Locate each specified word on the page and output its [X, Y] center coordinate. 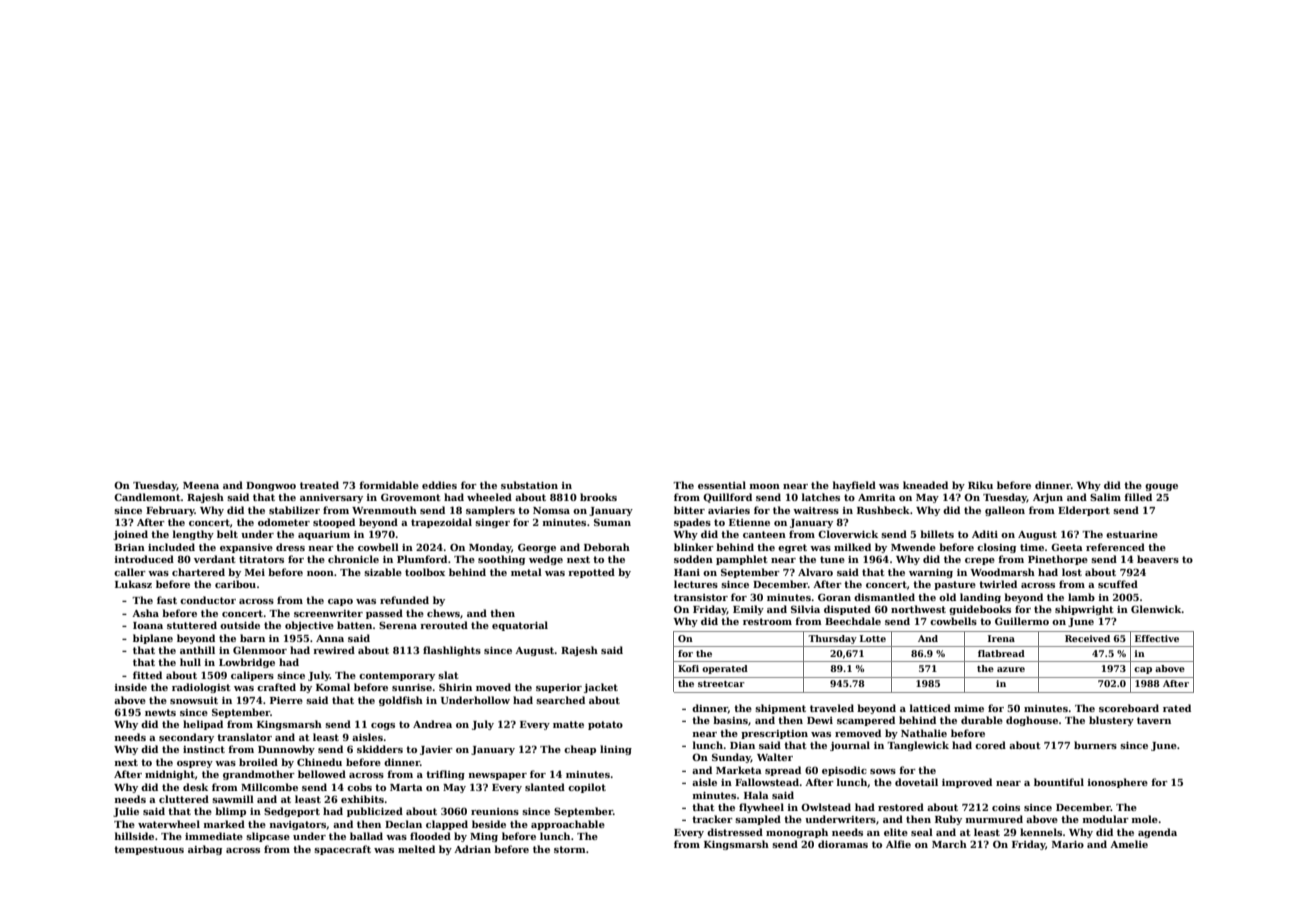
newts [160, 712]
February [170, 511]
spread [783, 771]
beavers [1158, 559]
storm [570, 849]
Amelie [1129, 844]
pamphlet [742, 560]
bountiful [1059, 782]
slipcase [268, 837]
